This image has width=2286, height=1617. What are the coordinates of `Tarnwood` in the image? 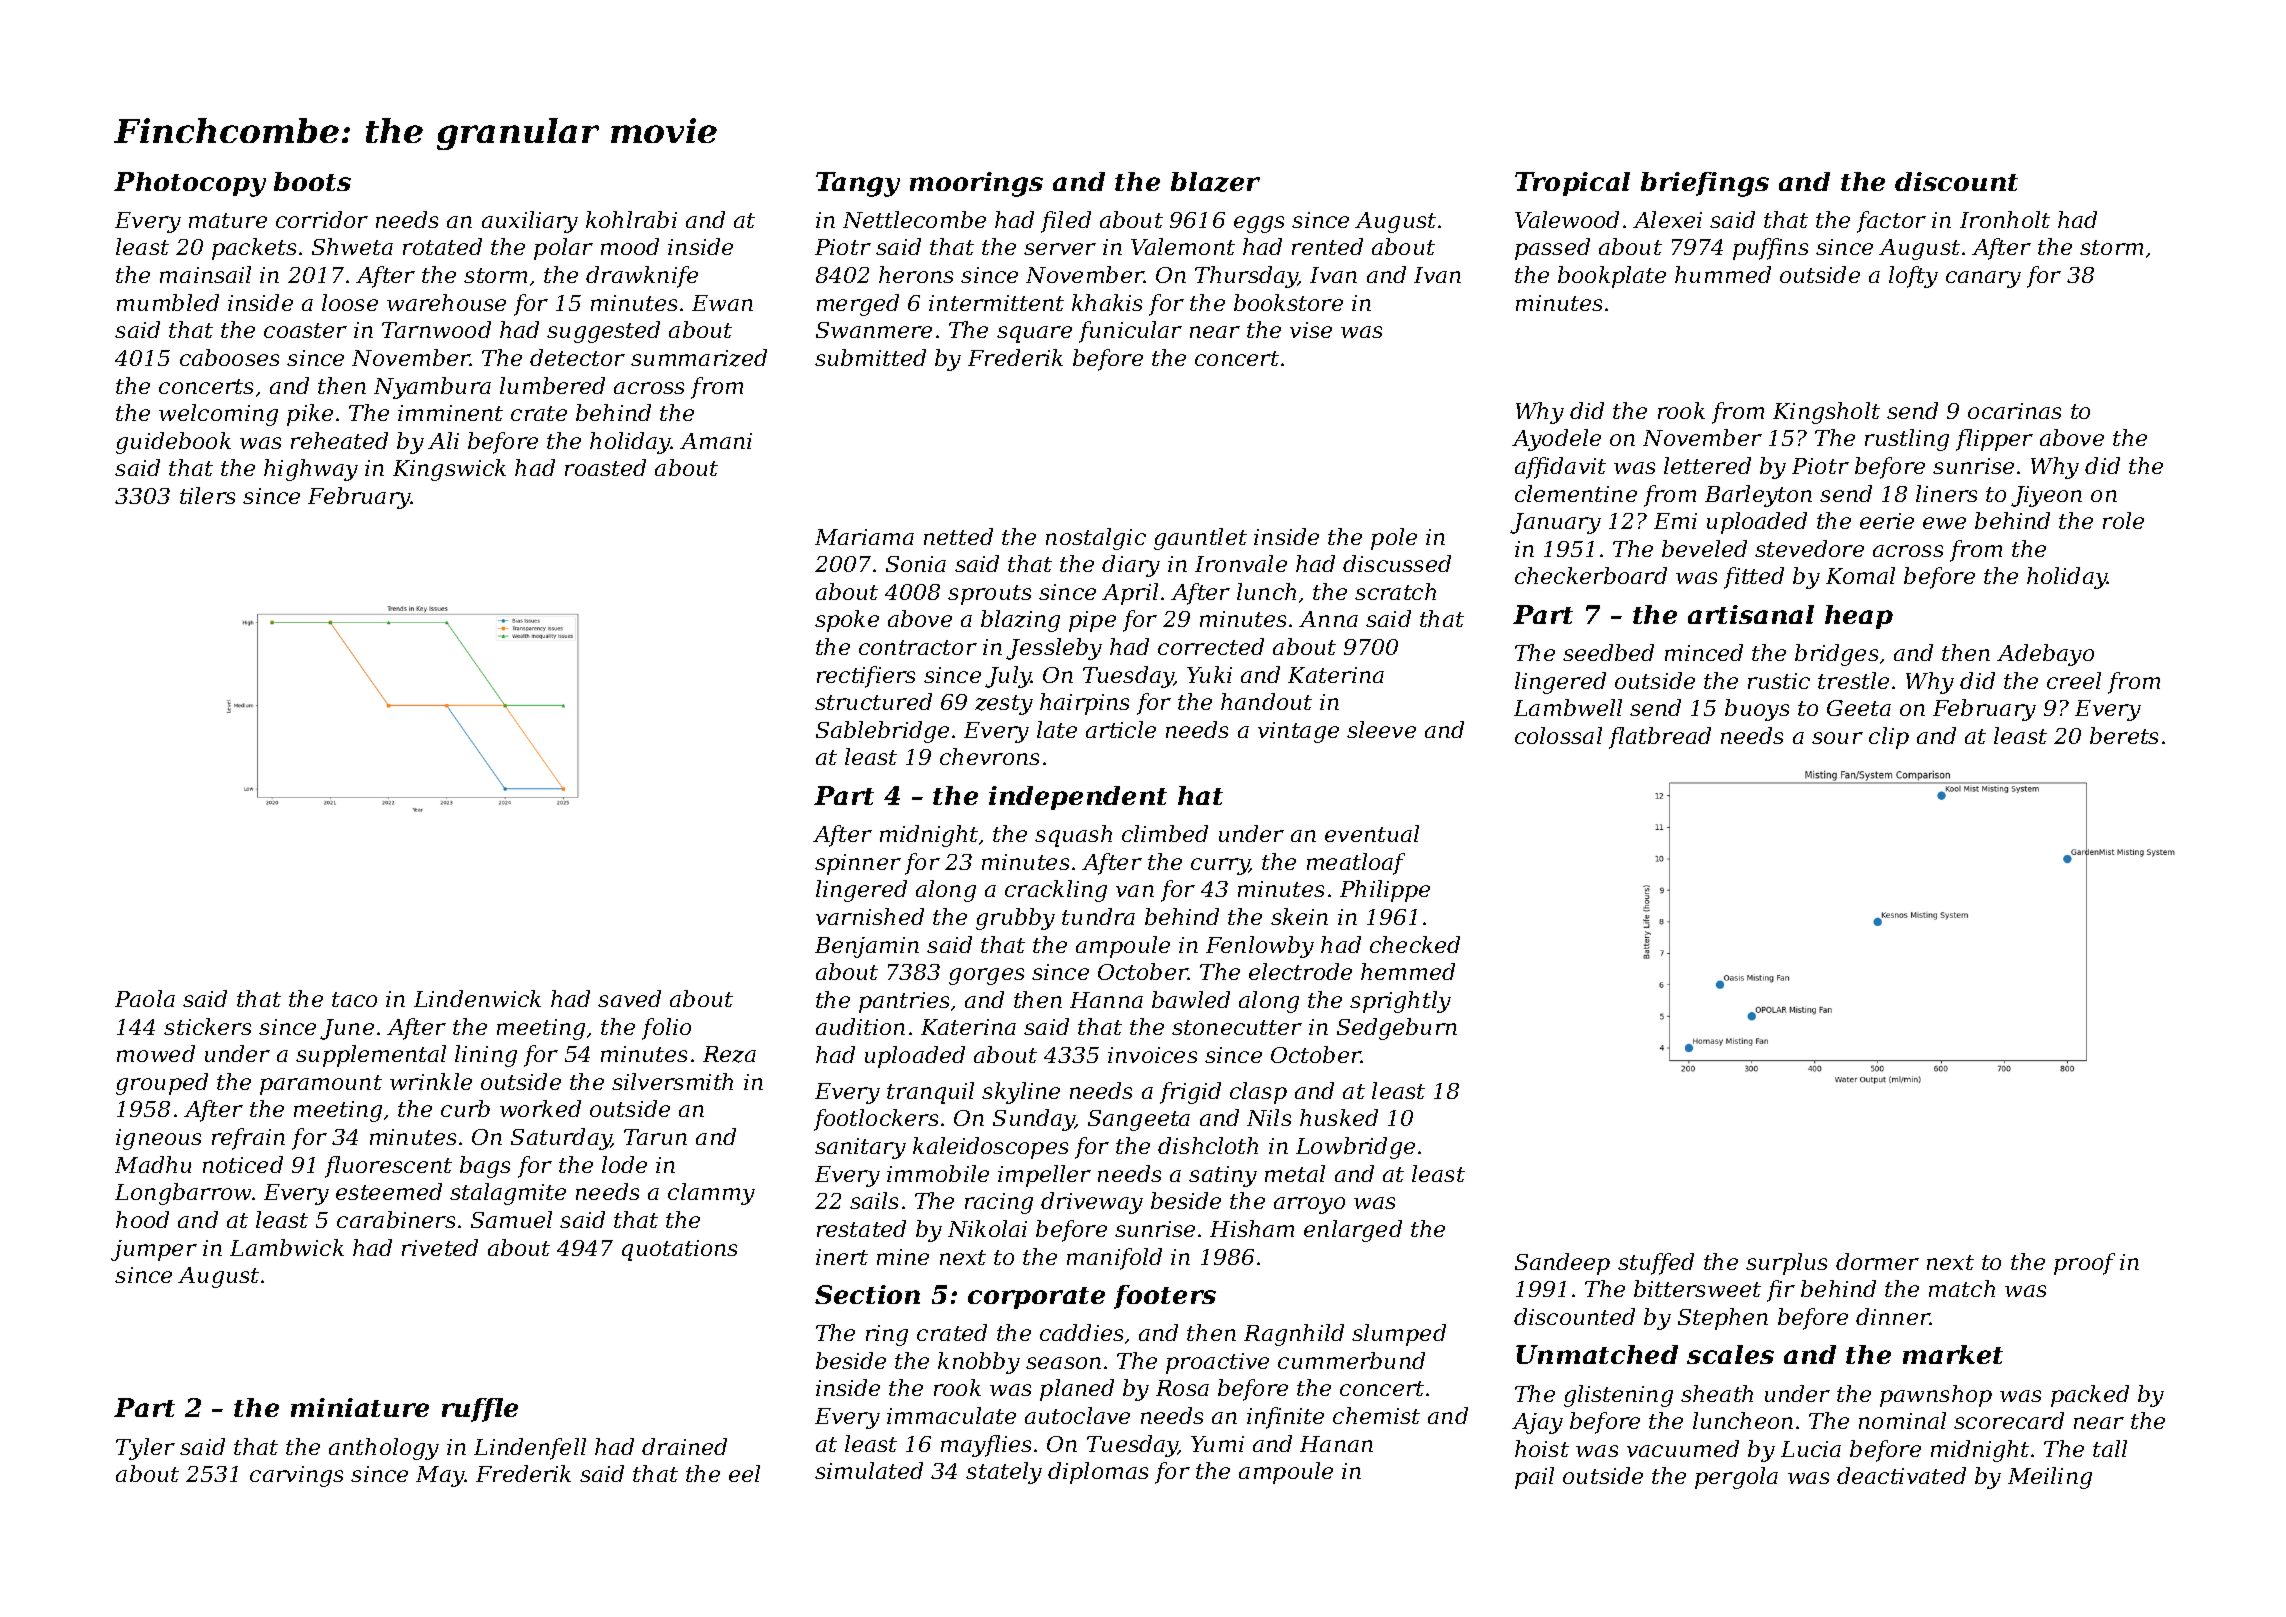 It's located at (436, 329).
